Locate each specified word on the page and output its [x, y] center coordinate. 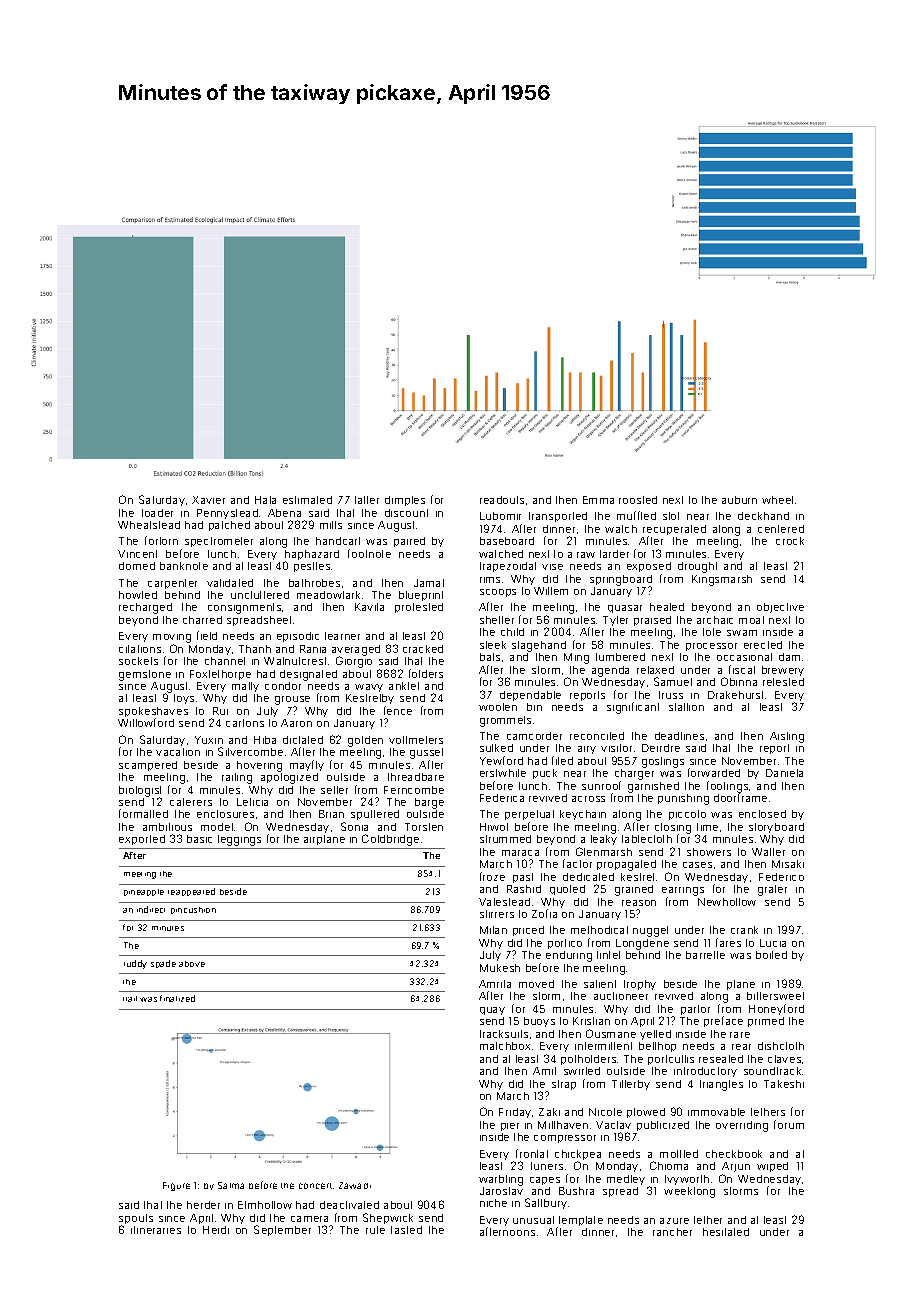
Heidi [216, 1230]
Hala [265, 500]
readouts [502, 500]
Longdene [642, 944]
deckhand [763, 516]
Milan [493, 930]
